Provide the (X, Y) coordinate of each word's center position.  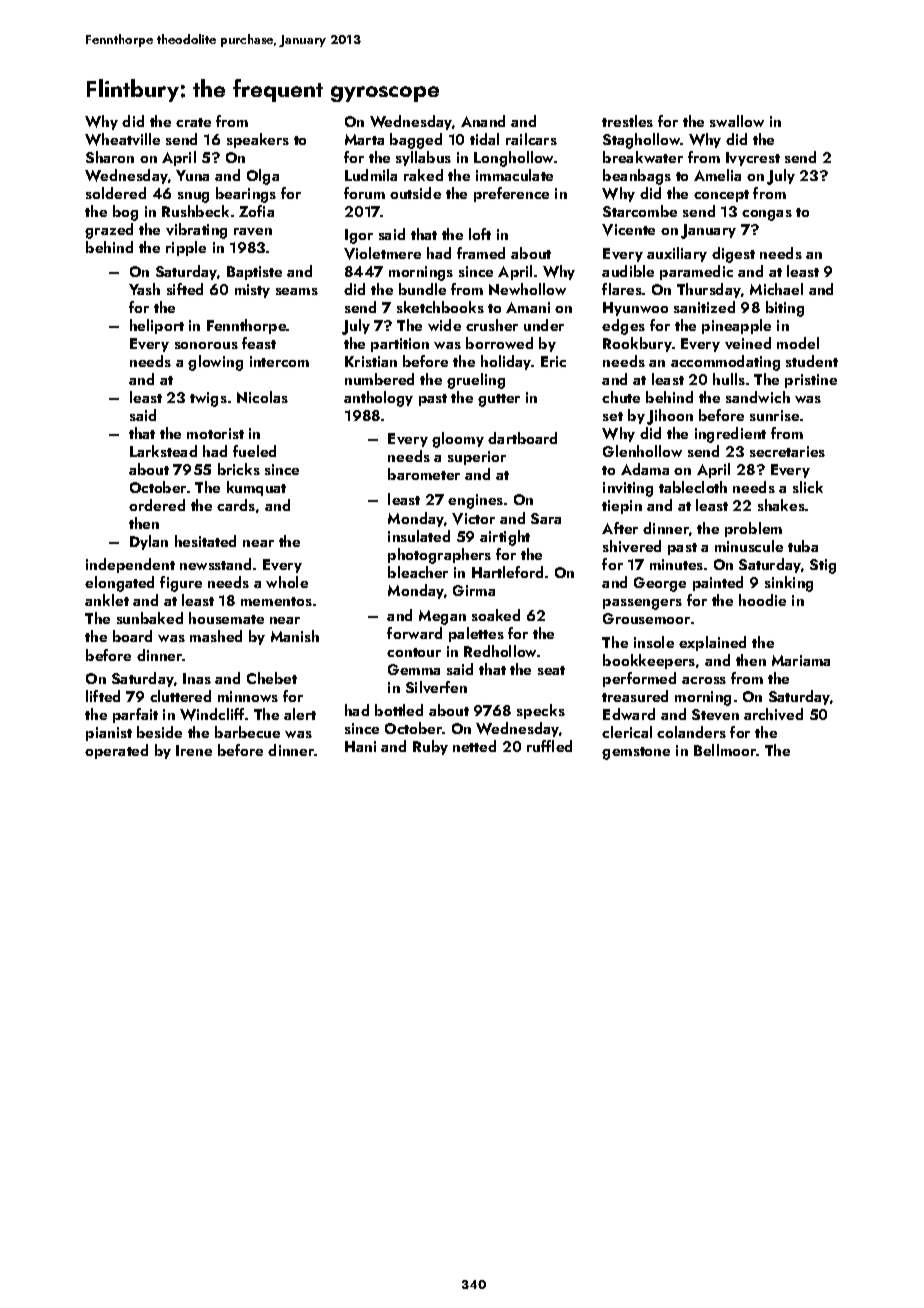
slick (808, 487)
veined (748, 343)
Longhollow (514, 159)
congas (767, 215)
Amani (528, 307)
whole (287, 582)
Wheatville (122, 139)
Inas (197, 678)
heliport (157, 326)
